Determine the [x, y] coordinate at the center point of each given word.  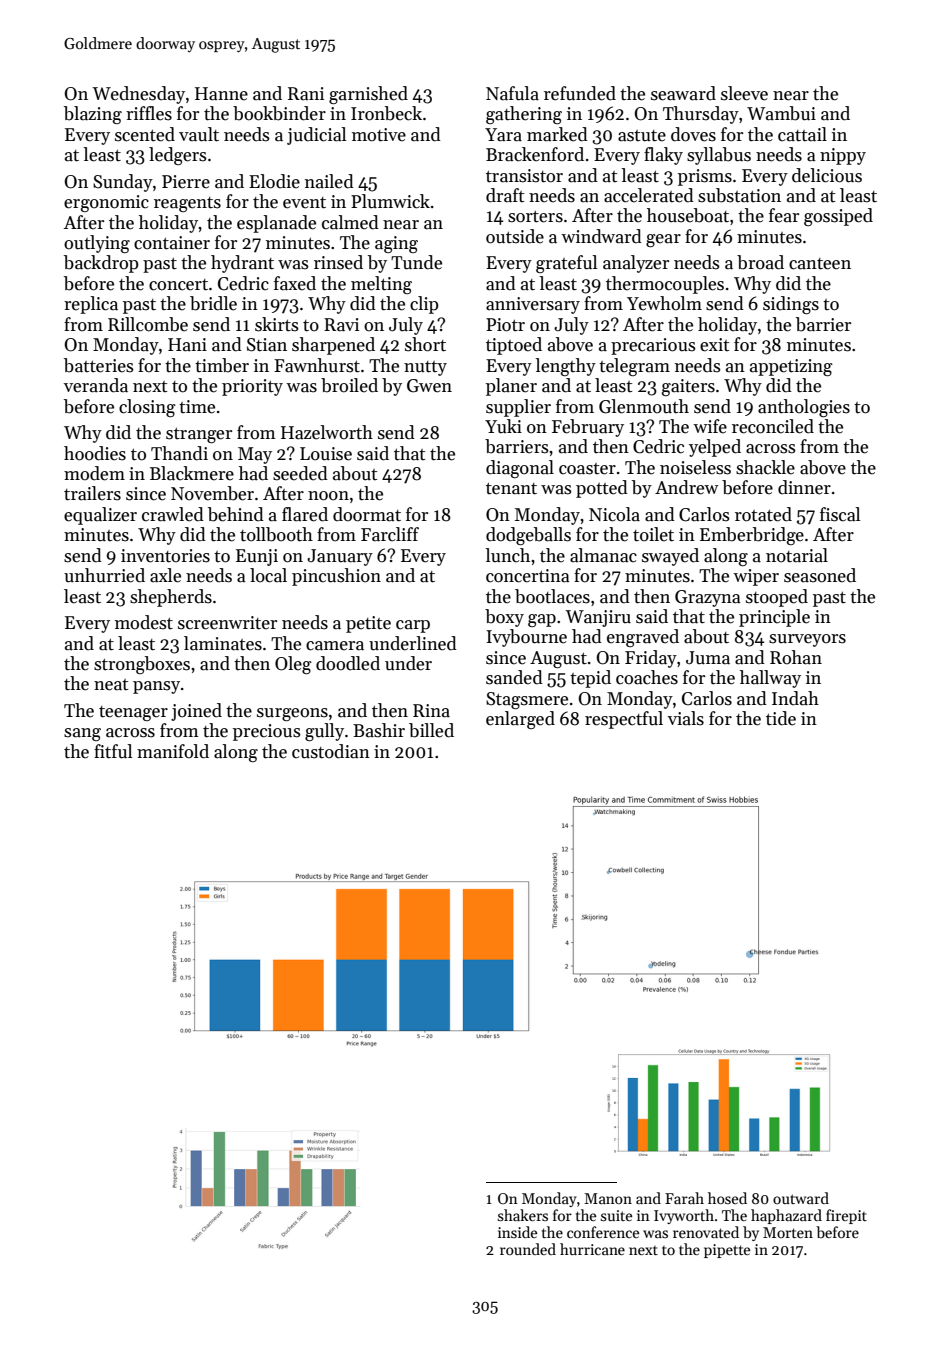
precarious [653, 346]
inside [517, 1232]
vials [686, 718]
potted [602, 489]
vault [199, 134]
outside [515, 236]
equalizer [100, 516]
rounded [528, 1249]
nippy [843, 156]
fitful [113, 751]
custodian [331, 751]
